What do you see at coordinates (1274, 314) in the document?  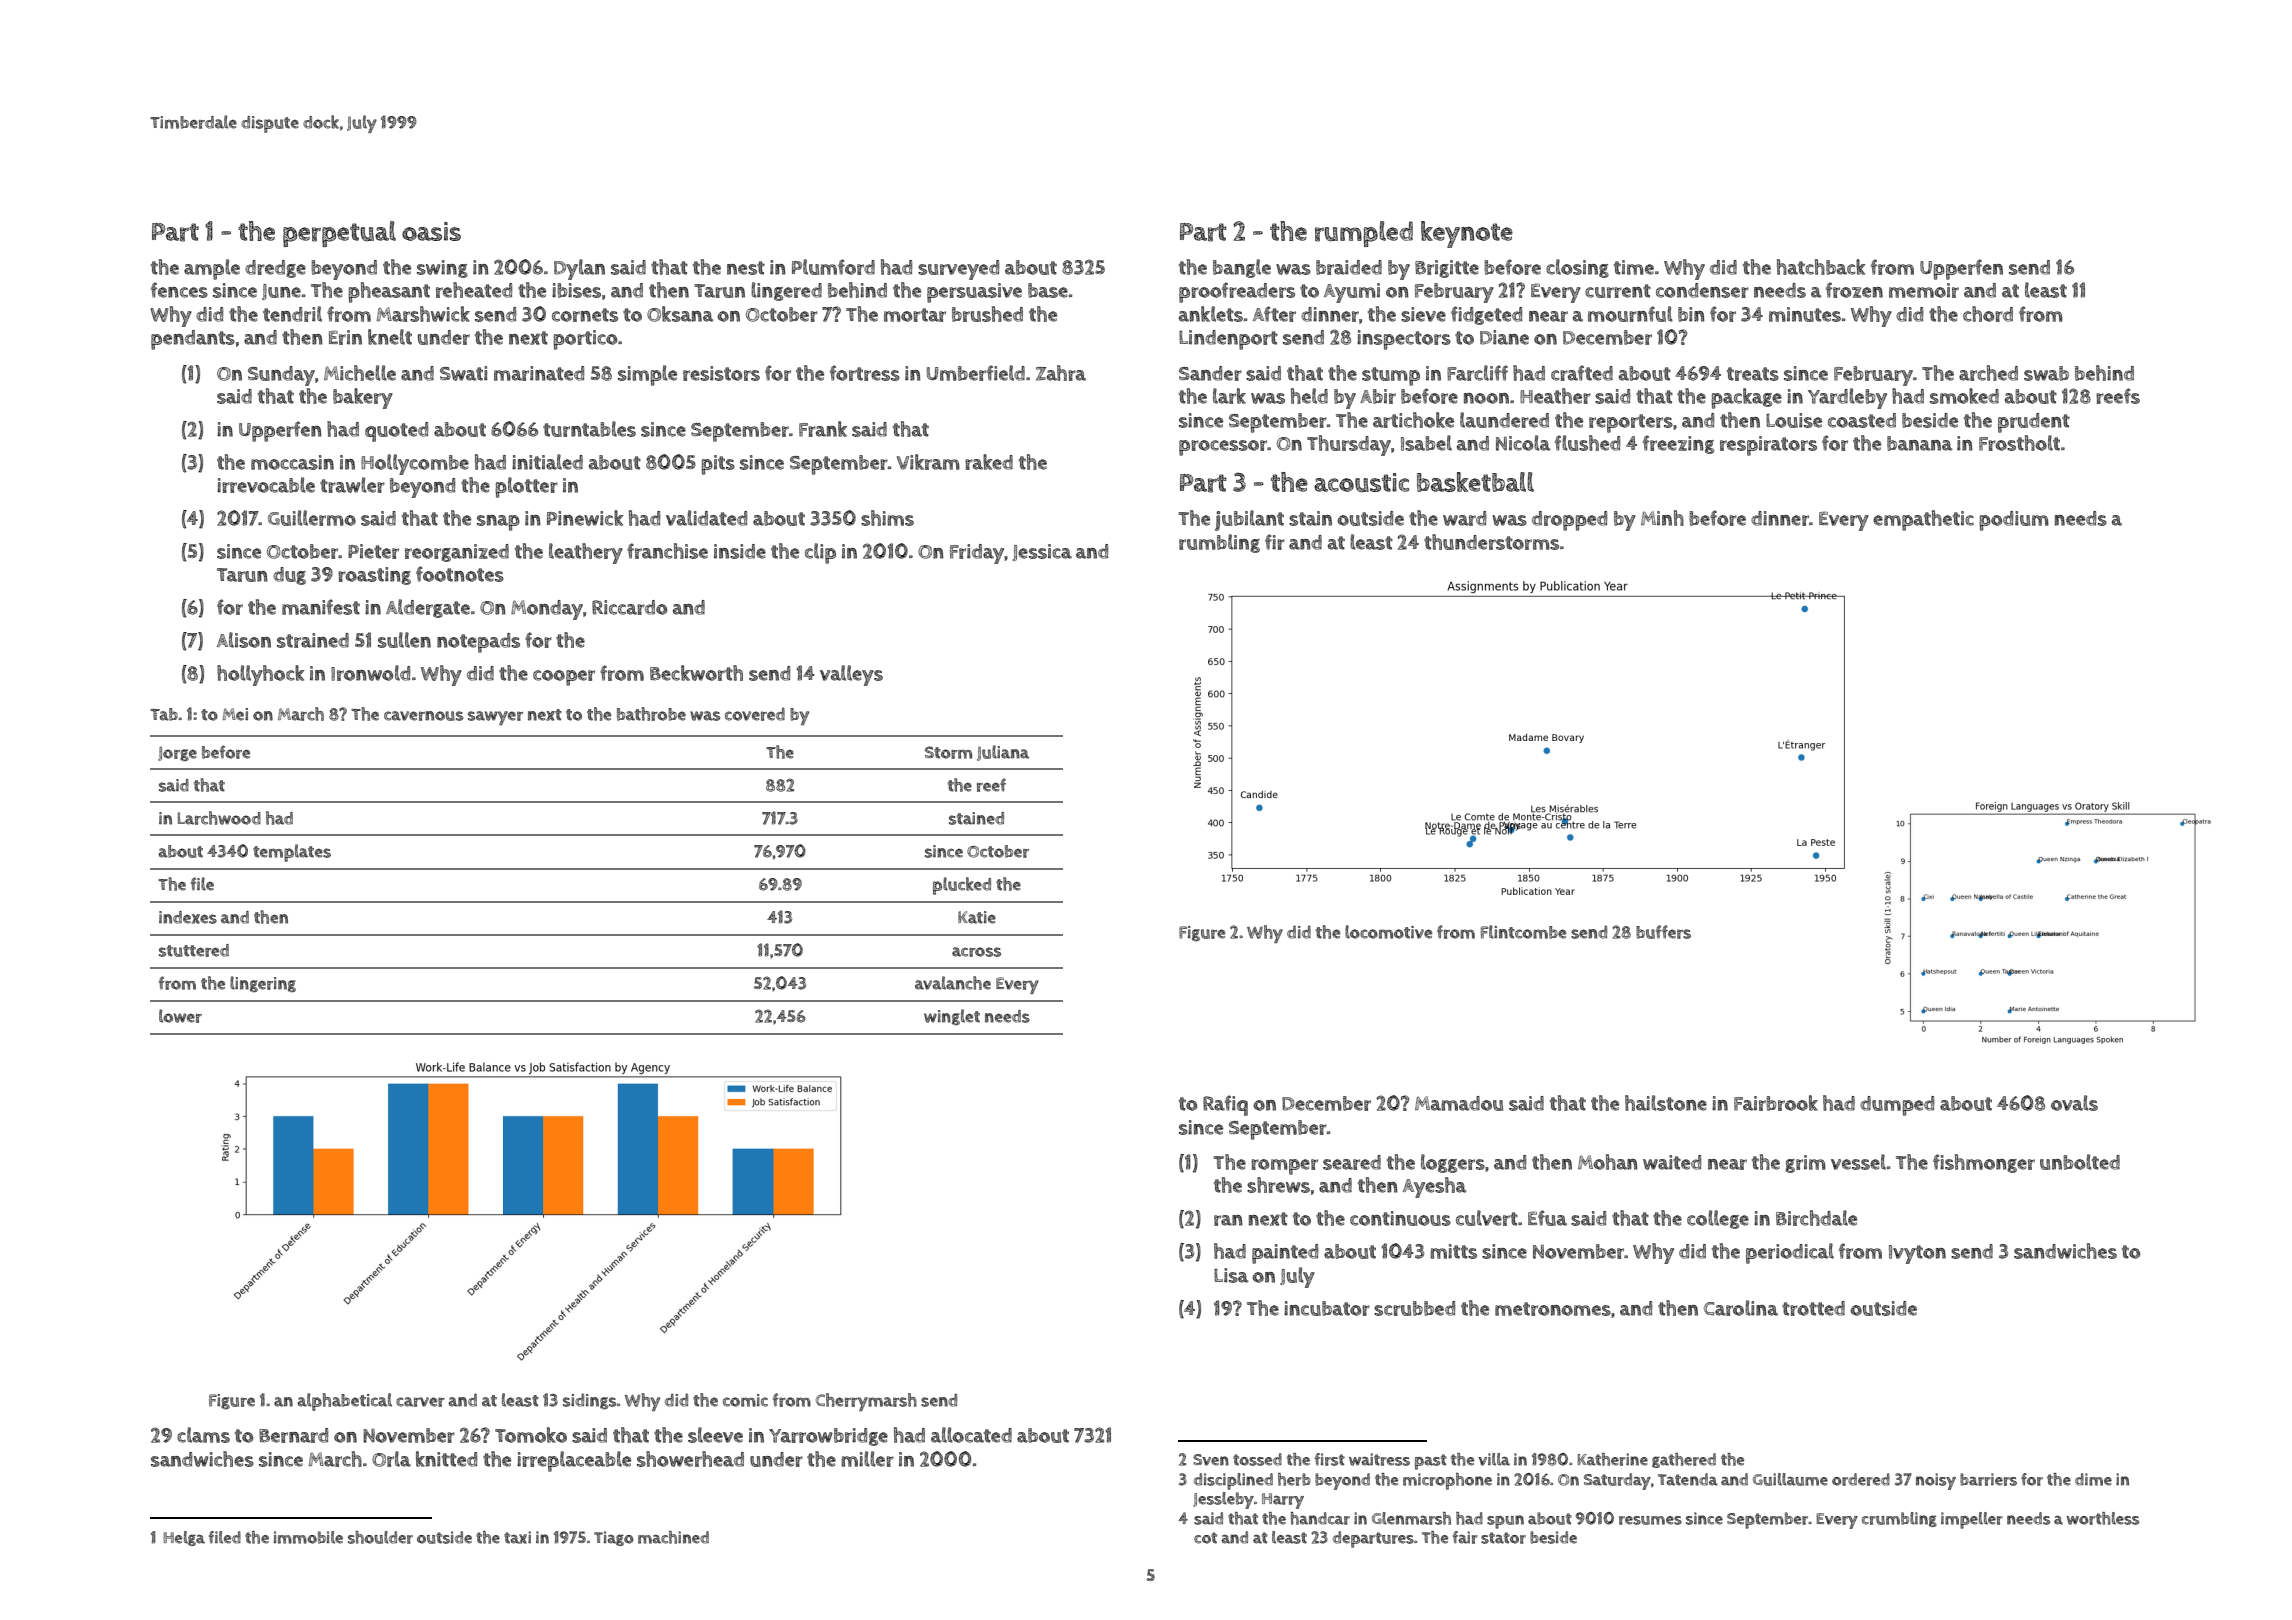 I see `After` at bounding box center [1274, 314].
